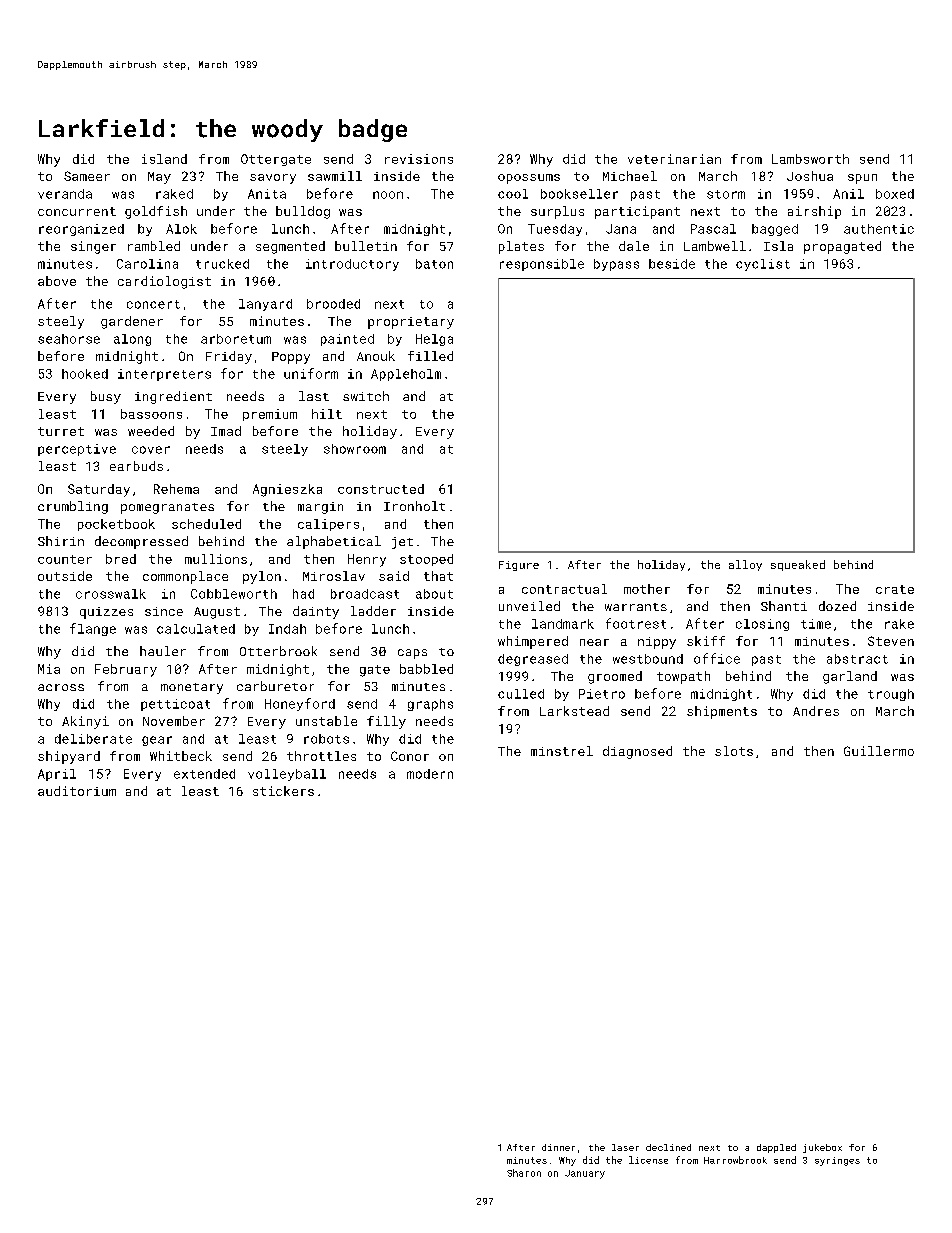 The image size is (952, 1233). Describe the element at coordinates (822, 1148) in the screenshot. I see `jukebox` at that location.
